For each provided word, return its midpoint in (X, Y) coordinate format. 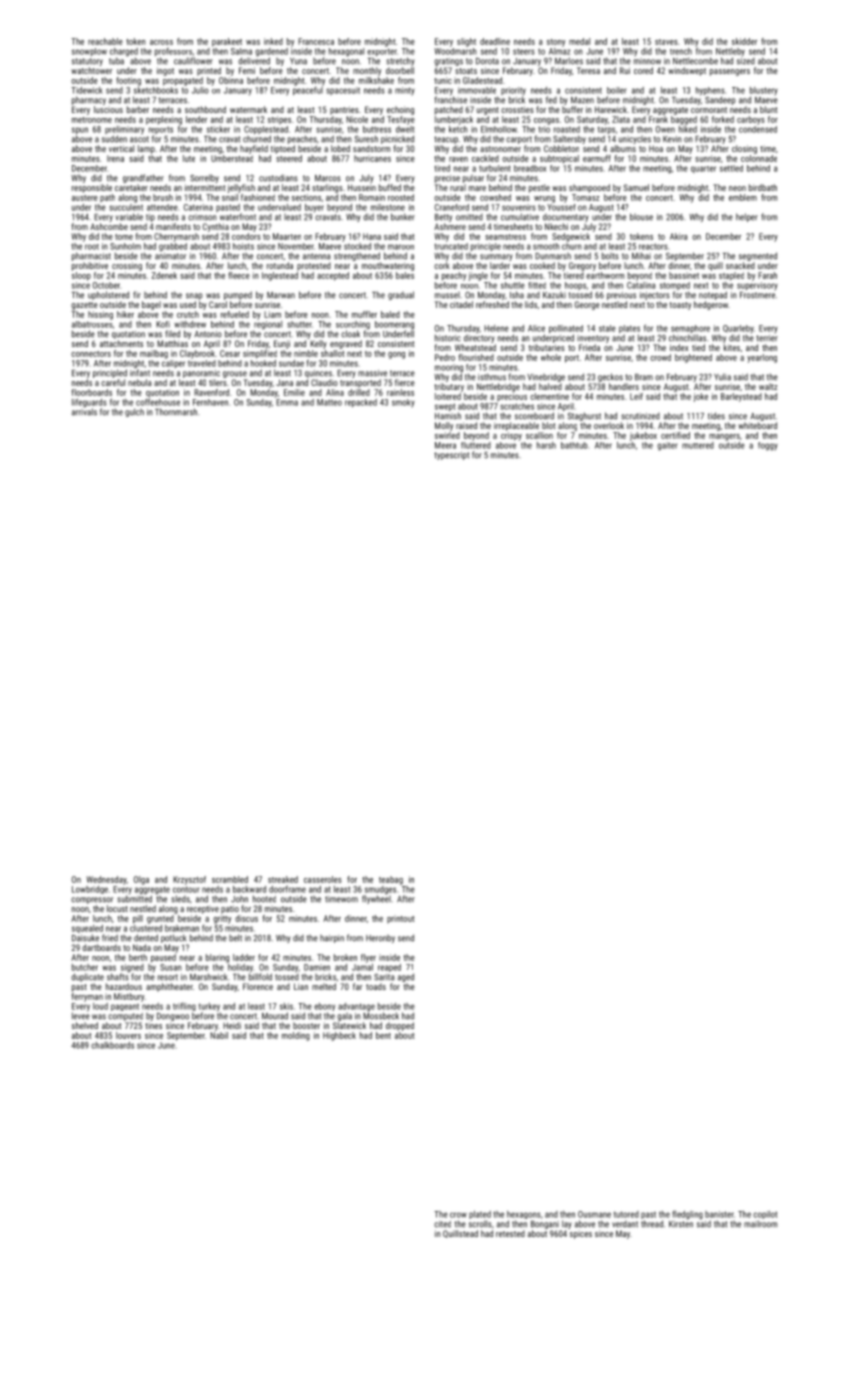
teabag (391, 880)
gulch (134, 412)
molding (296, 1036)
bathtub (574, 445)
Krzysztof (189, 880)
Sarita (384, 977)
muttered (698, 445)
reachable (105, 41)
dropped (400, 1026)
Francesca (316, 41)
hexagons (524, 1215)
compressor (92, 900)
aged (406, 977)
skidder (744, 41)
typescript (451, 456)
